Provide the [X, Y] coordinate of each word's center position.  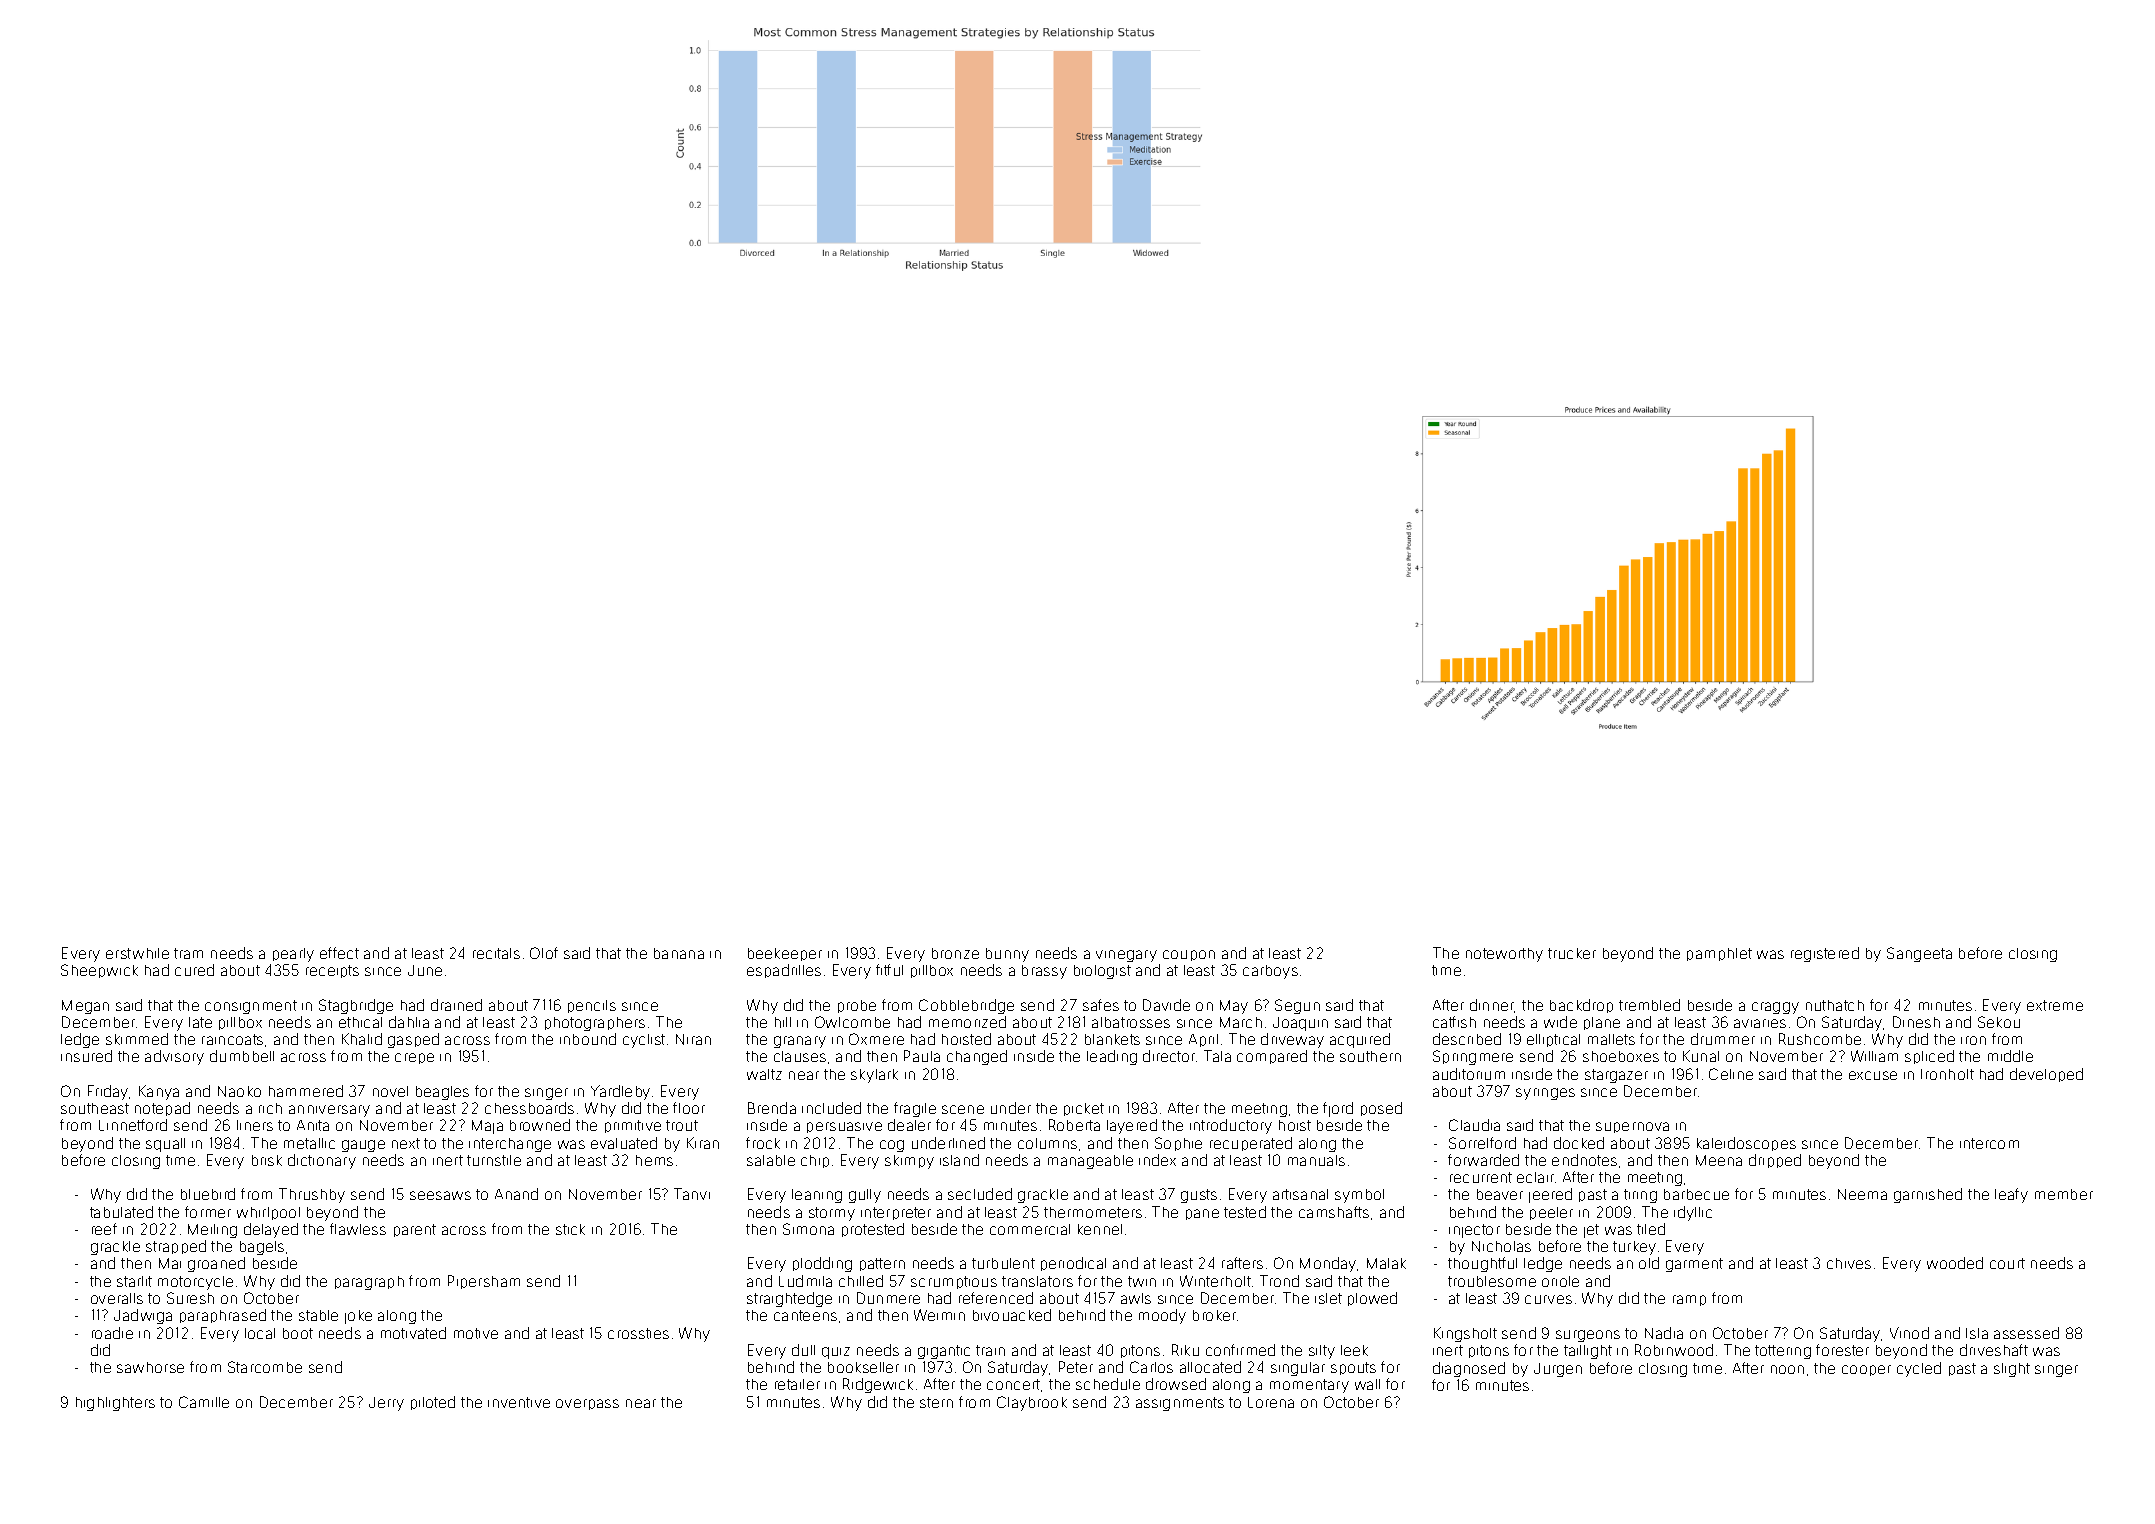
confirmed [1240, 1350]
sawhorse [150, 1367]
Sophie [1178, 1144]
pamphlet [1719, 954]
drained [456, 1005]
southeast [95, 1108]
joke [358, 1317]
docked [1579, 1143]
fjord [1338, 1109]
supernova [1632, 1127]
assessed [2026, 1333]
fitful [889, 970]
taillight [1588, 1352]
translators [1037, 1281]
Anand [516, 1194]
